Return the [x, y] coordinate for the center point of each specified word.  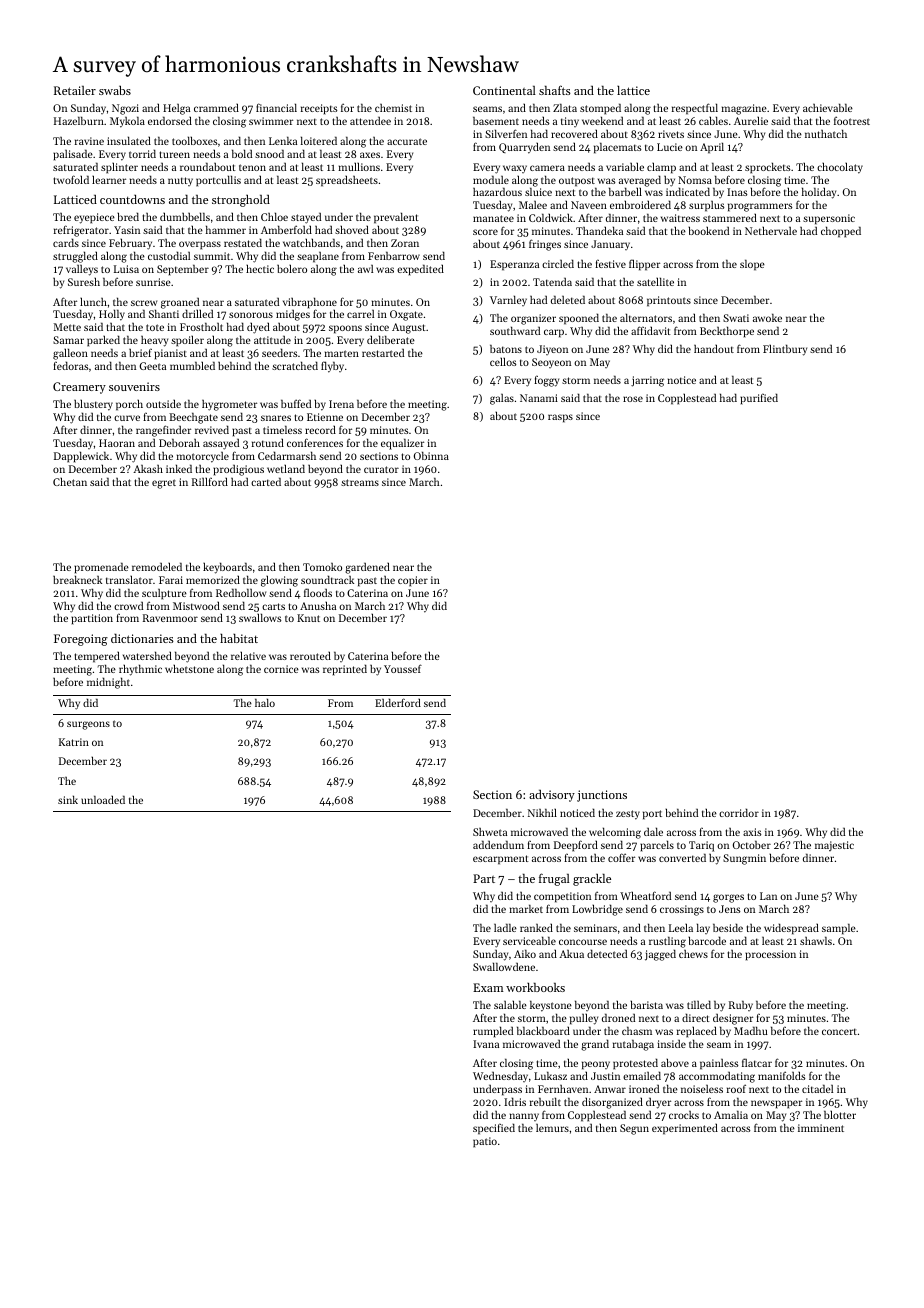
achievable [828, 107]
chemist [393, 108]
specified [494, 1129]
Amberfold [286, 229]
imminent [821, 1128]
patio [485, 1142]
